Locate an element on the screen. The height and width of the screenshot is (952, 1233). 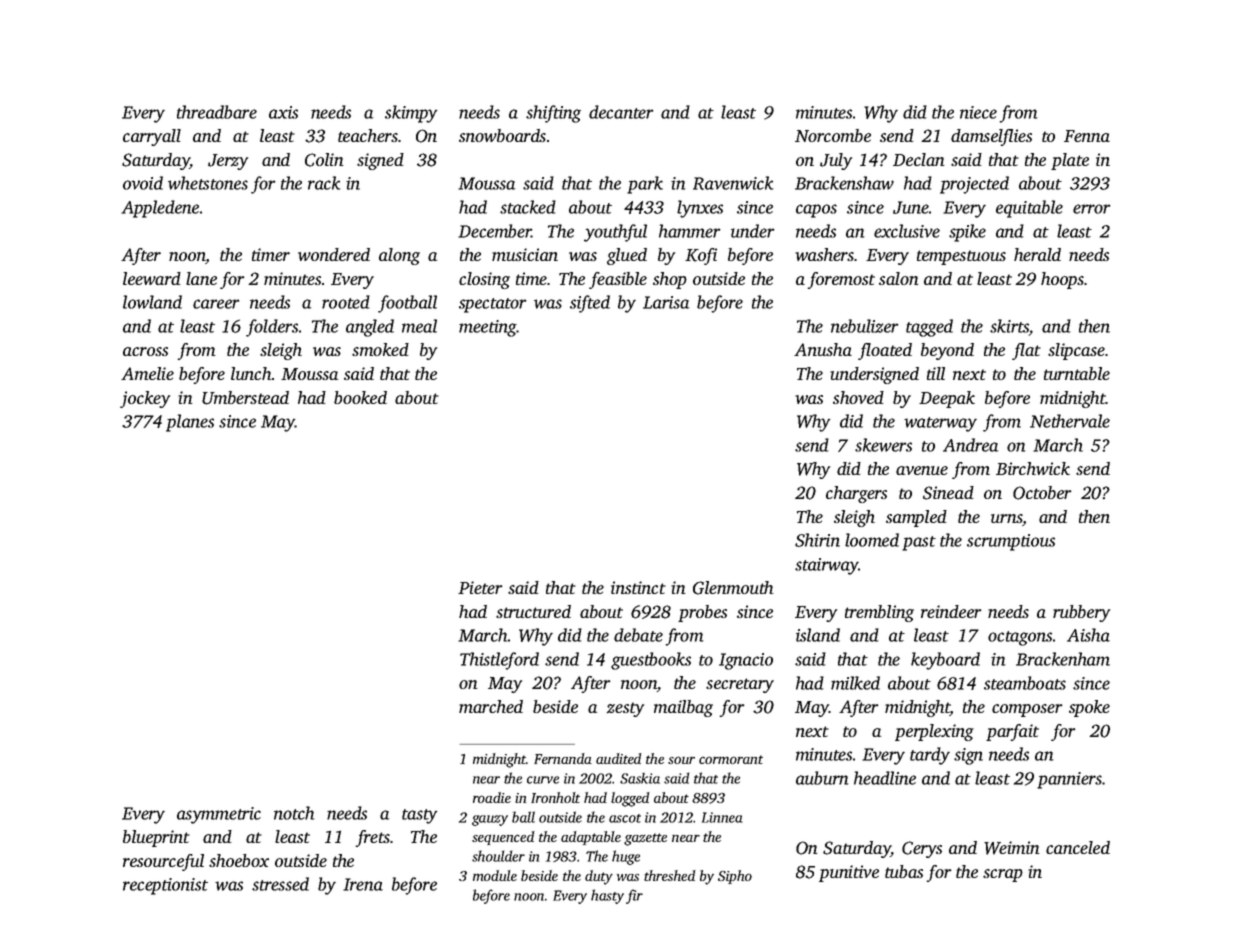
tardy is located at coordinates (930, 756).
